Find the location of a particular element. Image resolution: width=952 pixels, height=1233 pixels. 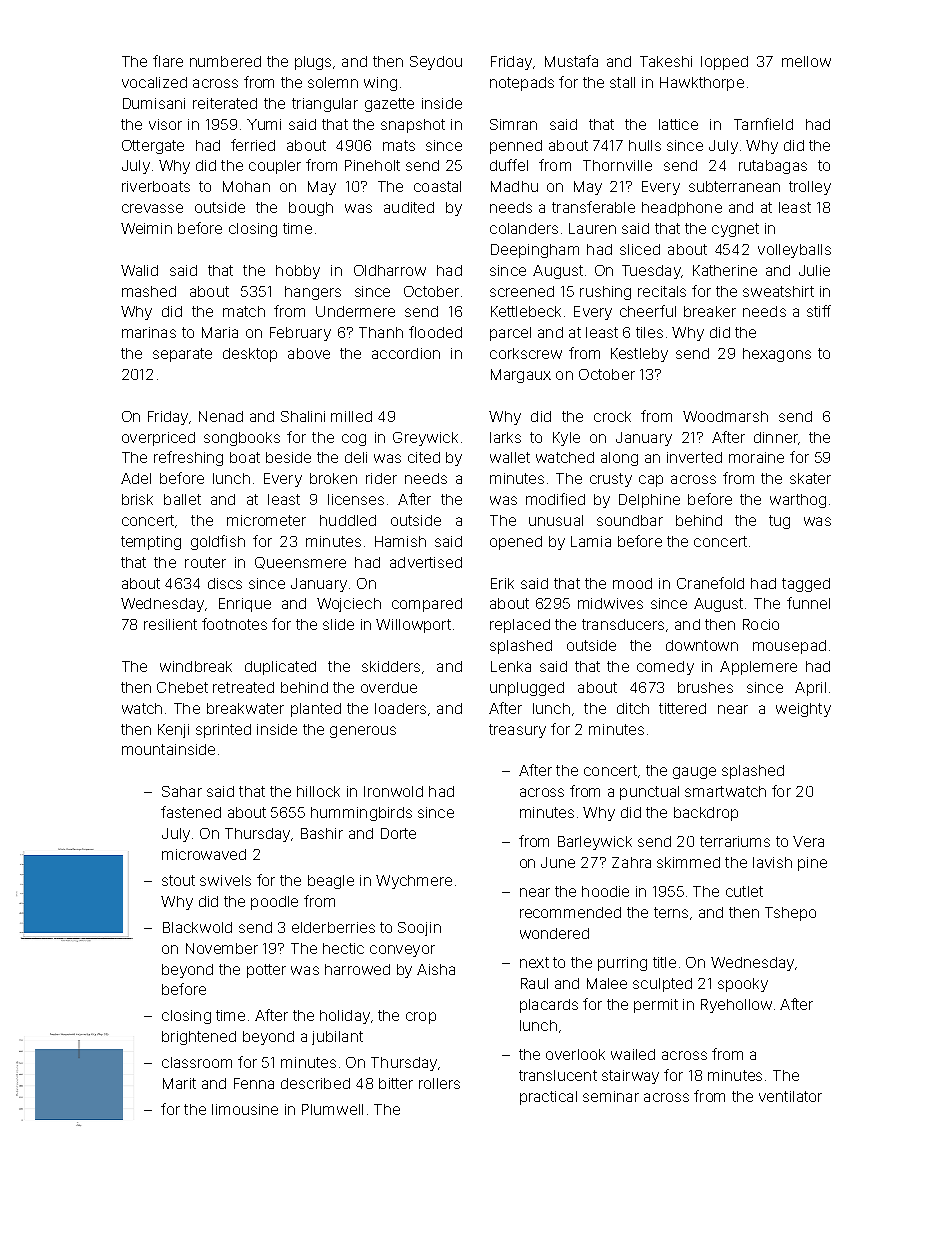

mellow is located at coordinates (806, 61).
